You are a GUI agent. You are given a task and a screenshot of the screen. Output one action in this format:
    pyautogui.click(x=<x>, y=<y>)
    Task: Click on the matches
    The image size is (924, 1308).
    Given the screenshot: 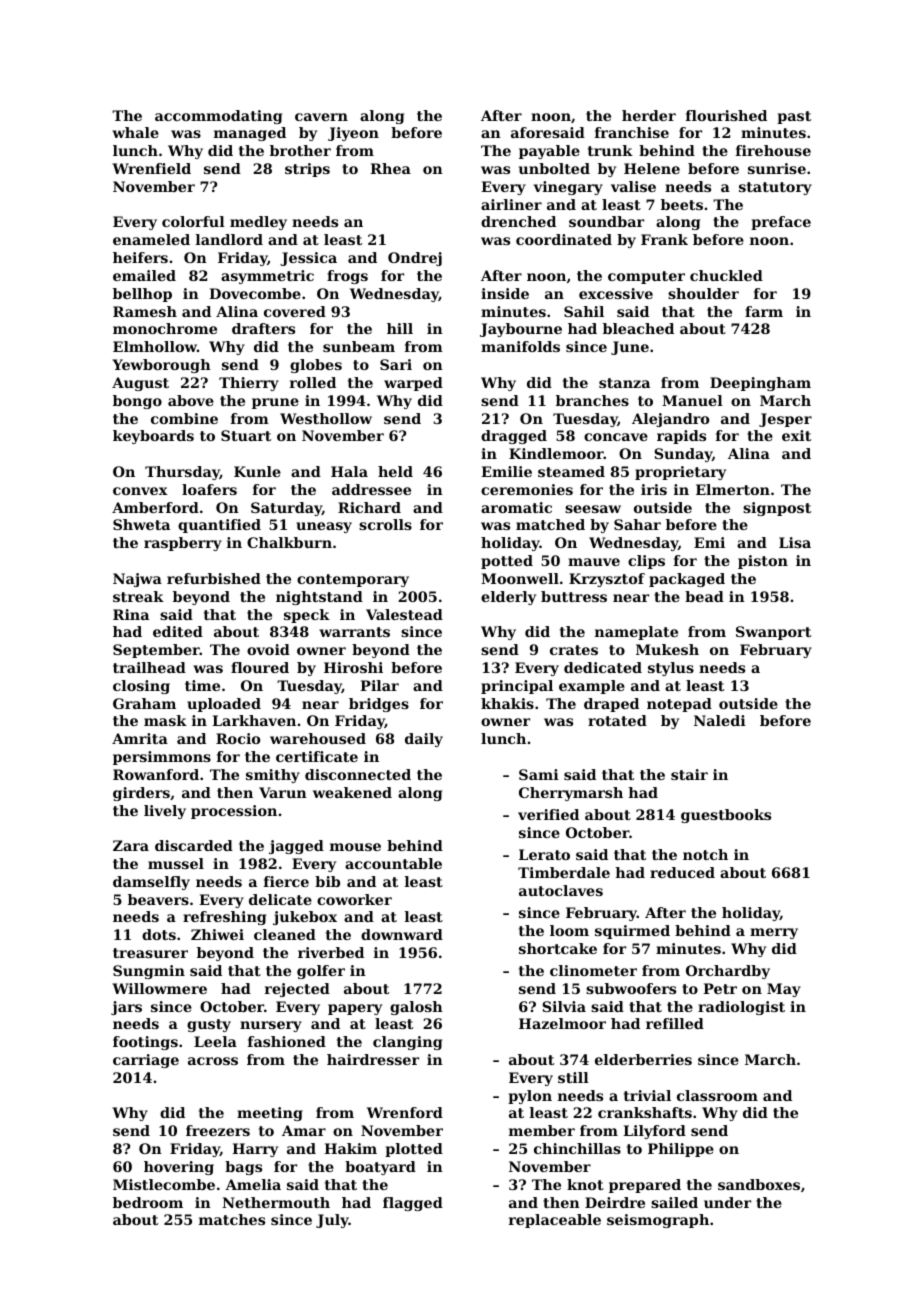 What is the action you would take?
    pyautogui.click(x=232, y=1219)
